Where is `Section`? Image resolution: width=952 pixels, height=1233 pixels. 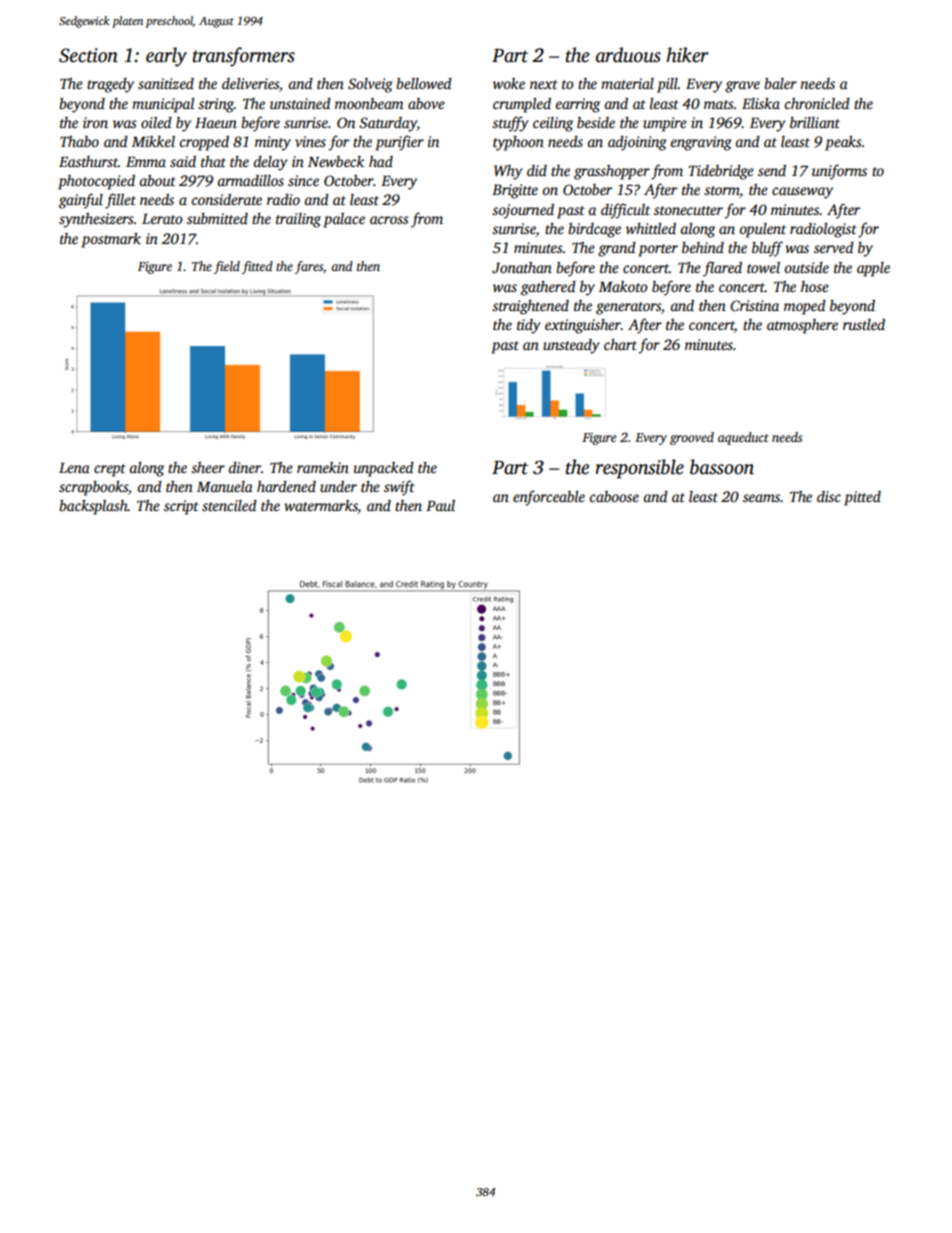
Section is located at coordinates (88, 55).
